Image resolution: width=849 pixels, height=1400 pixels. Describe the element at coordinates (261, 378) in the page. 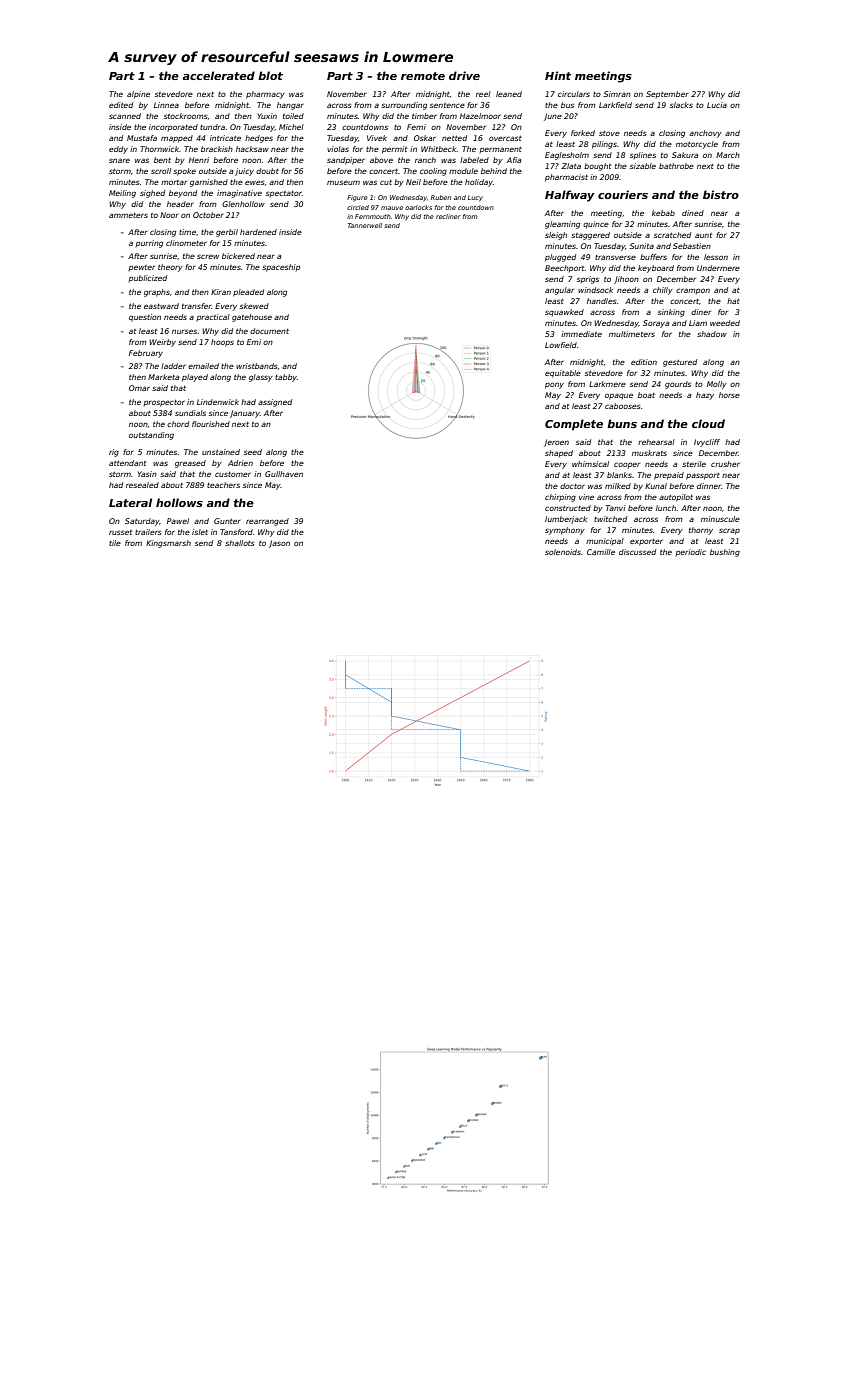

I see `glassy` at that location.
